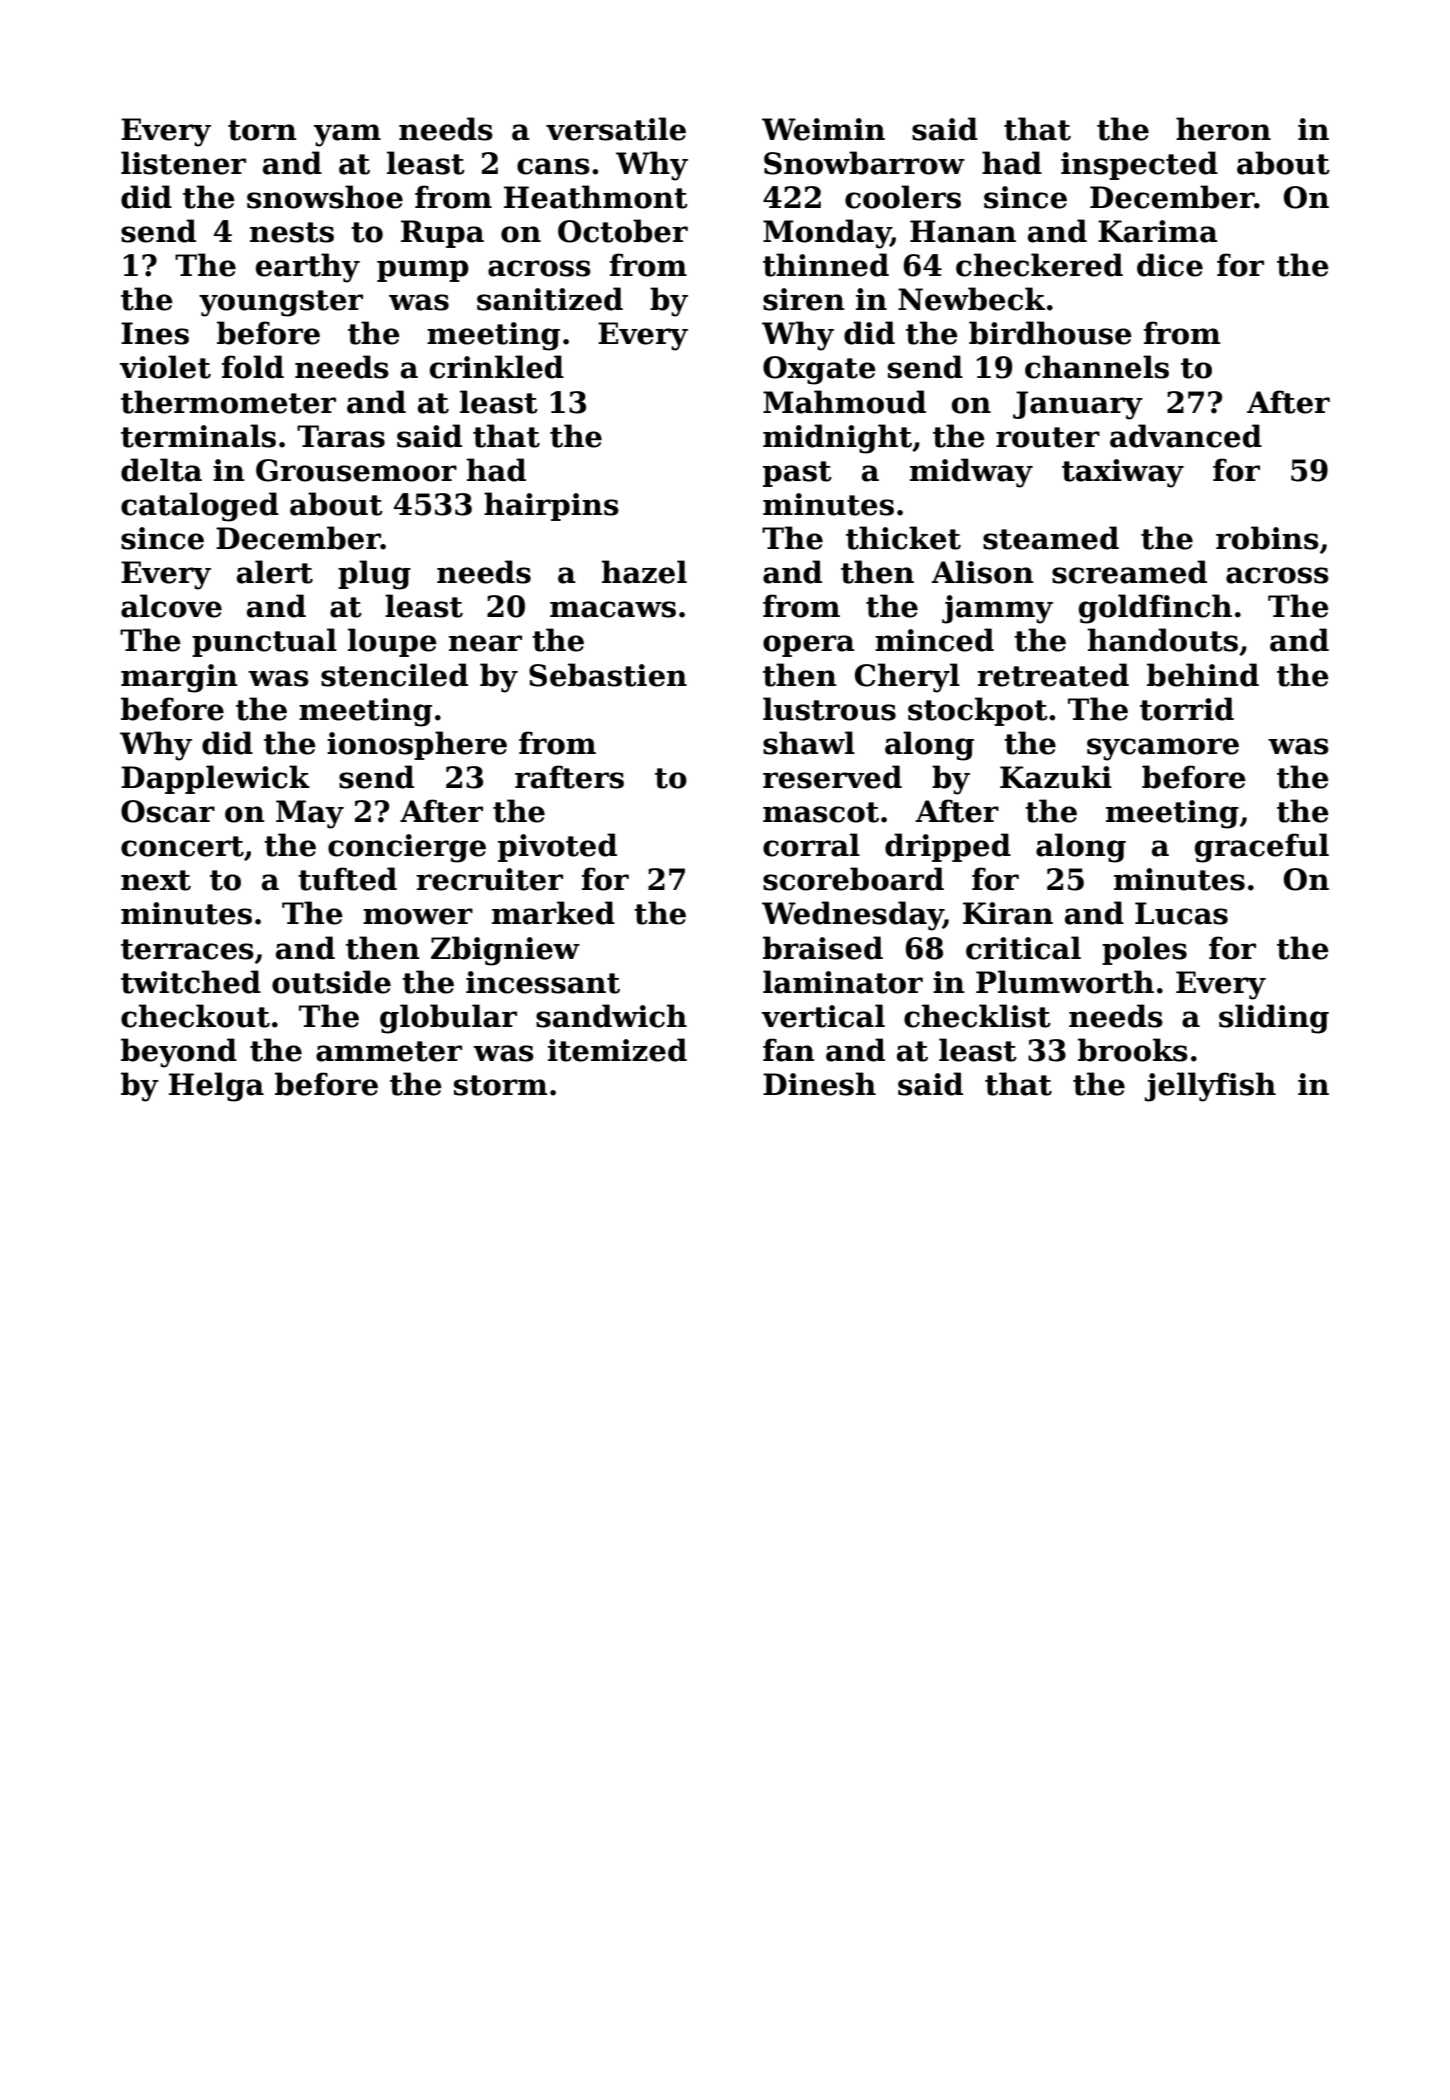 This page has height=2100, width=1450. I want to click on inspected, so click(1139, 165).
